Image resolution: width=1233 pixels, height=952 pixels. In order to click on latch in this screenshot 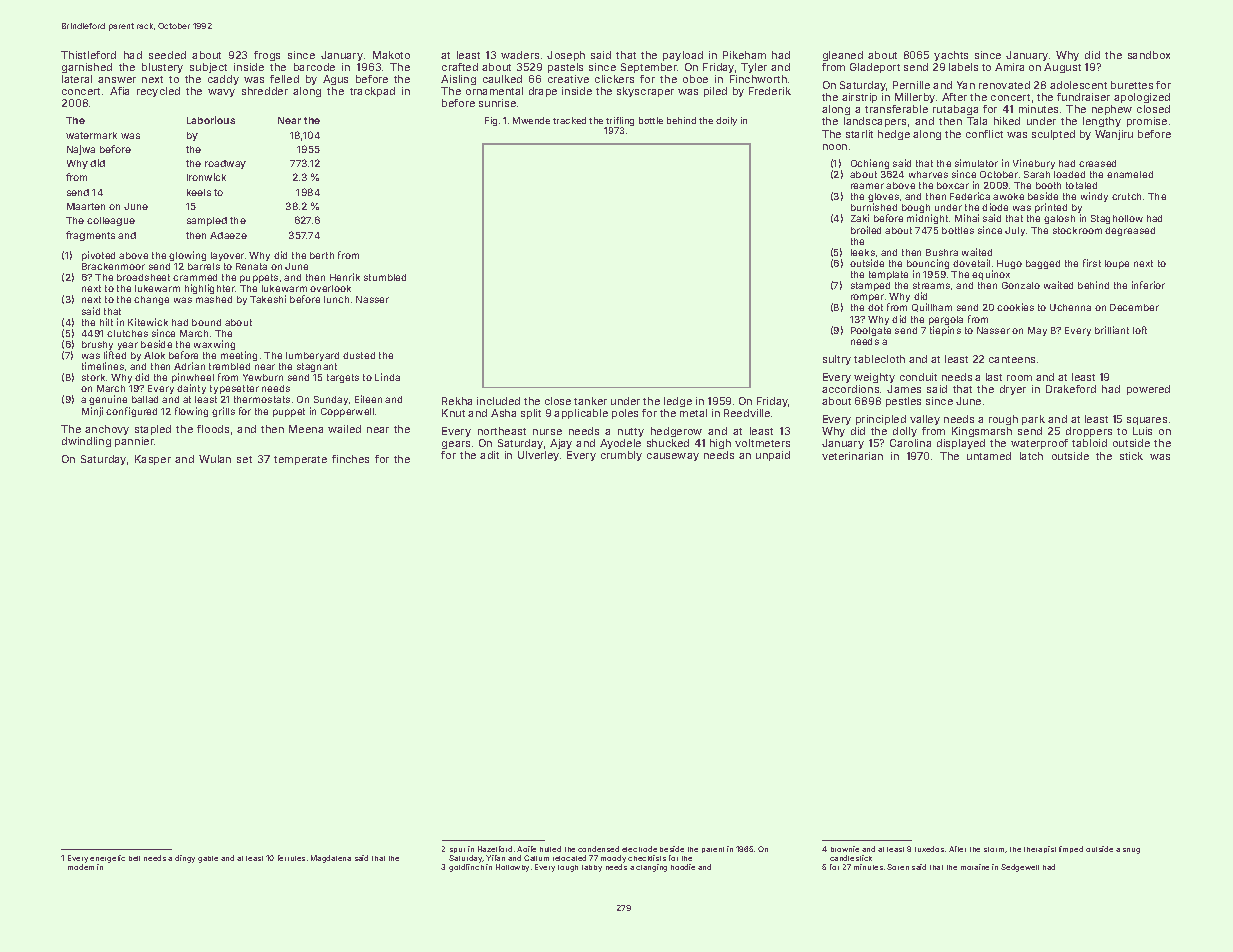, I will do `click(1031, 456)`.
